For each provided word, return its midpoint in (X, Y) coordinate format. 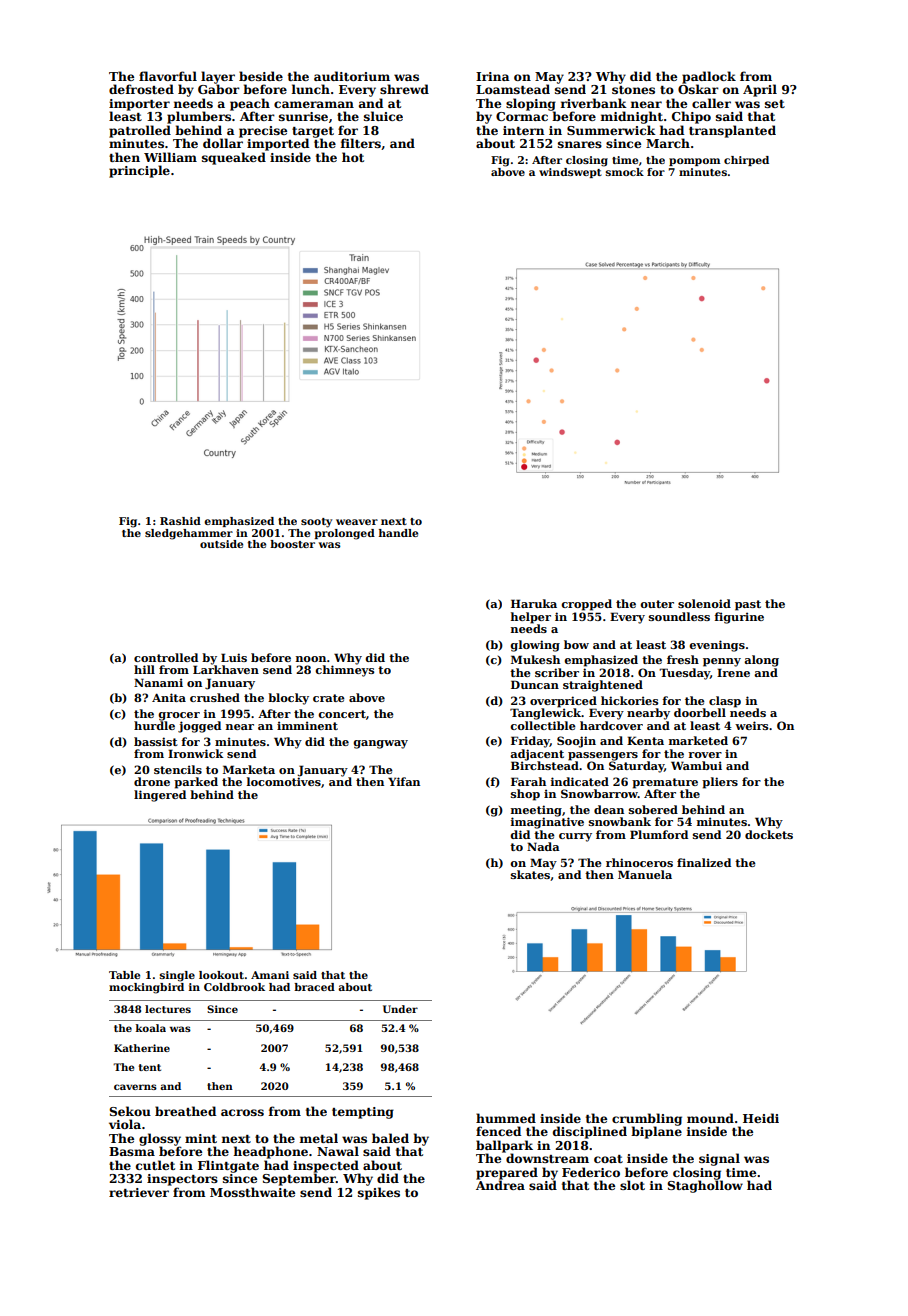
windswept (570, 173)
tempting (363, 1113)
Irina (493, 76)
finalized (704, 862)
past (748, 605)
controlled (166, 657)
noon (311, 659)
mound (710, 1118)
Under (400, 1009)
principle (139, 171)
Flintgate (228, 1166)
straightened (603, 686)
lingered (160, 796)
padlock (709, 77)
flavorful (168, 76)
